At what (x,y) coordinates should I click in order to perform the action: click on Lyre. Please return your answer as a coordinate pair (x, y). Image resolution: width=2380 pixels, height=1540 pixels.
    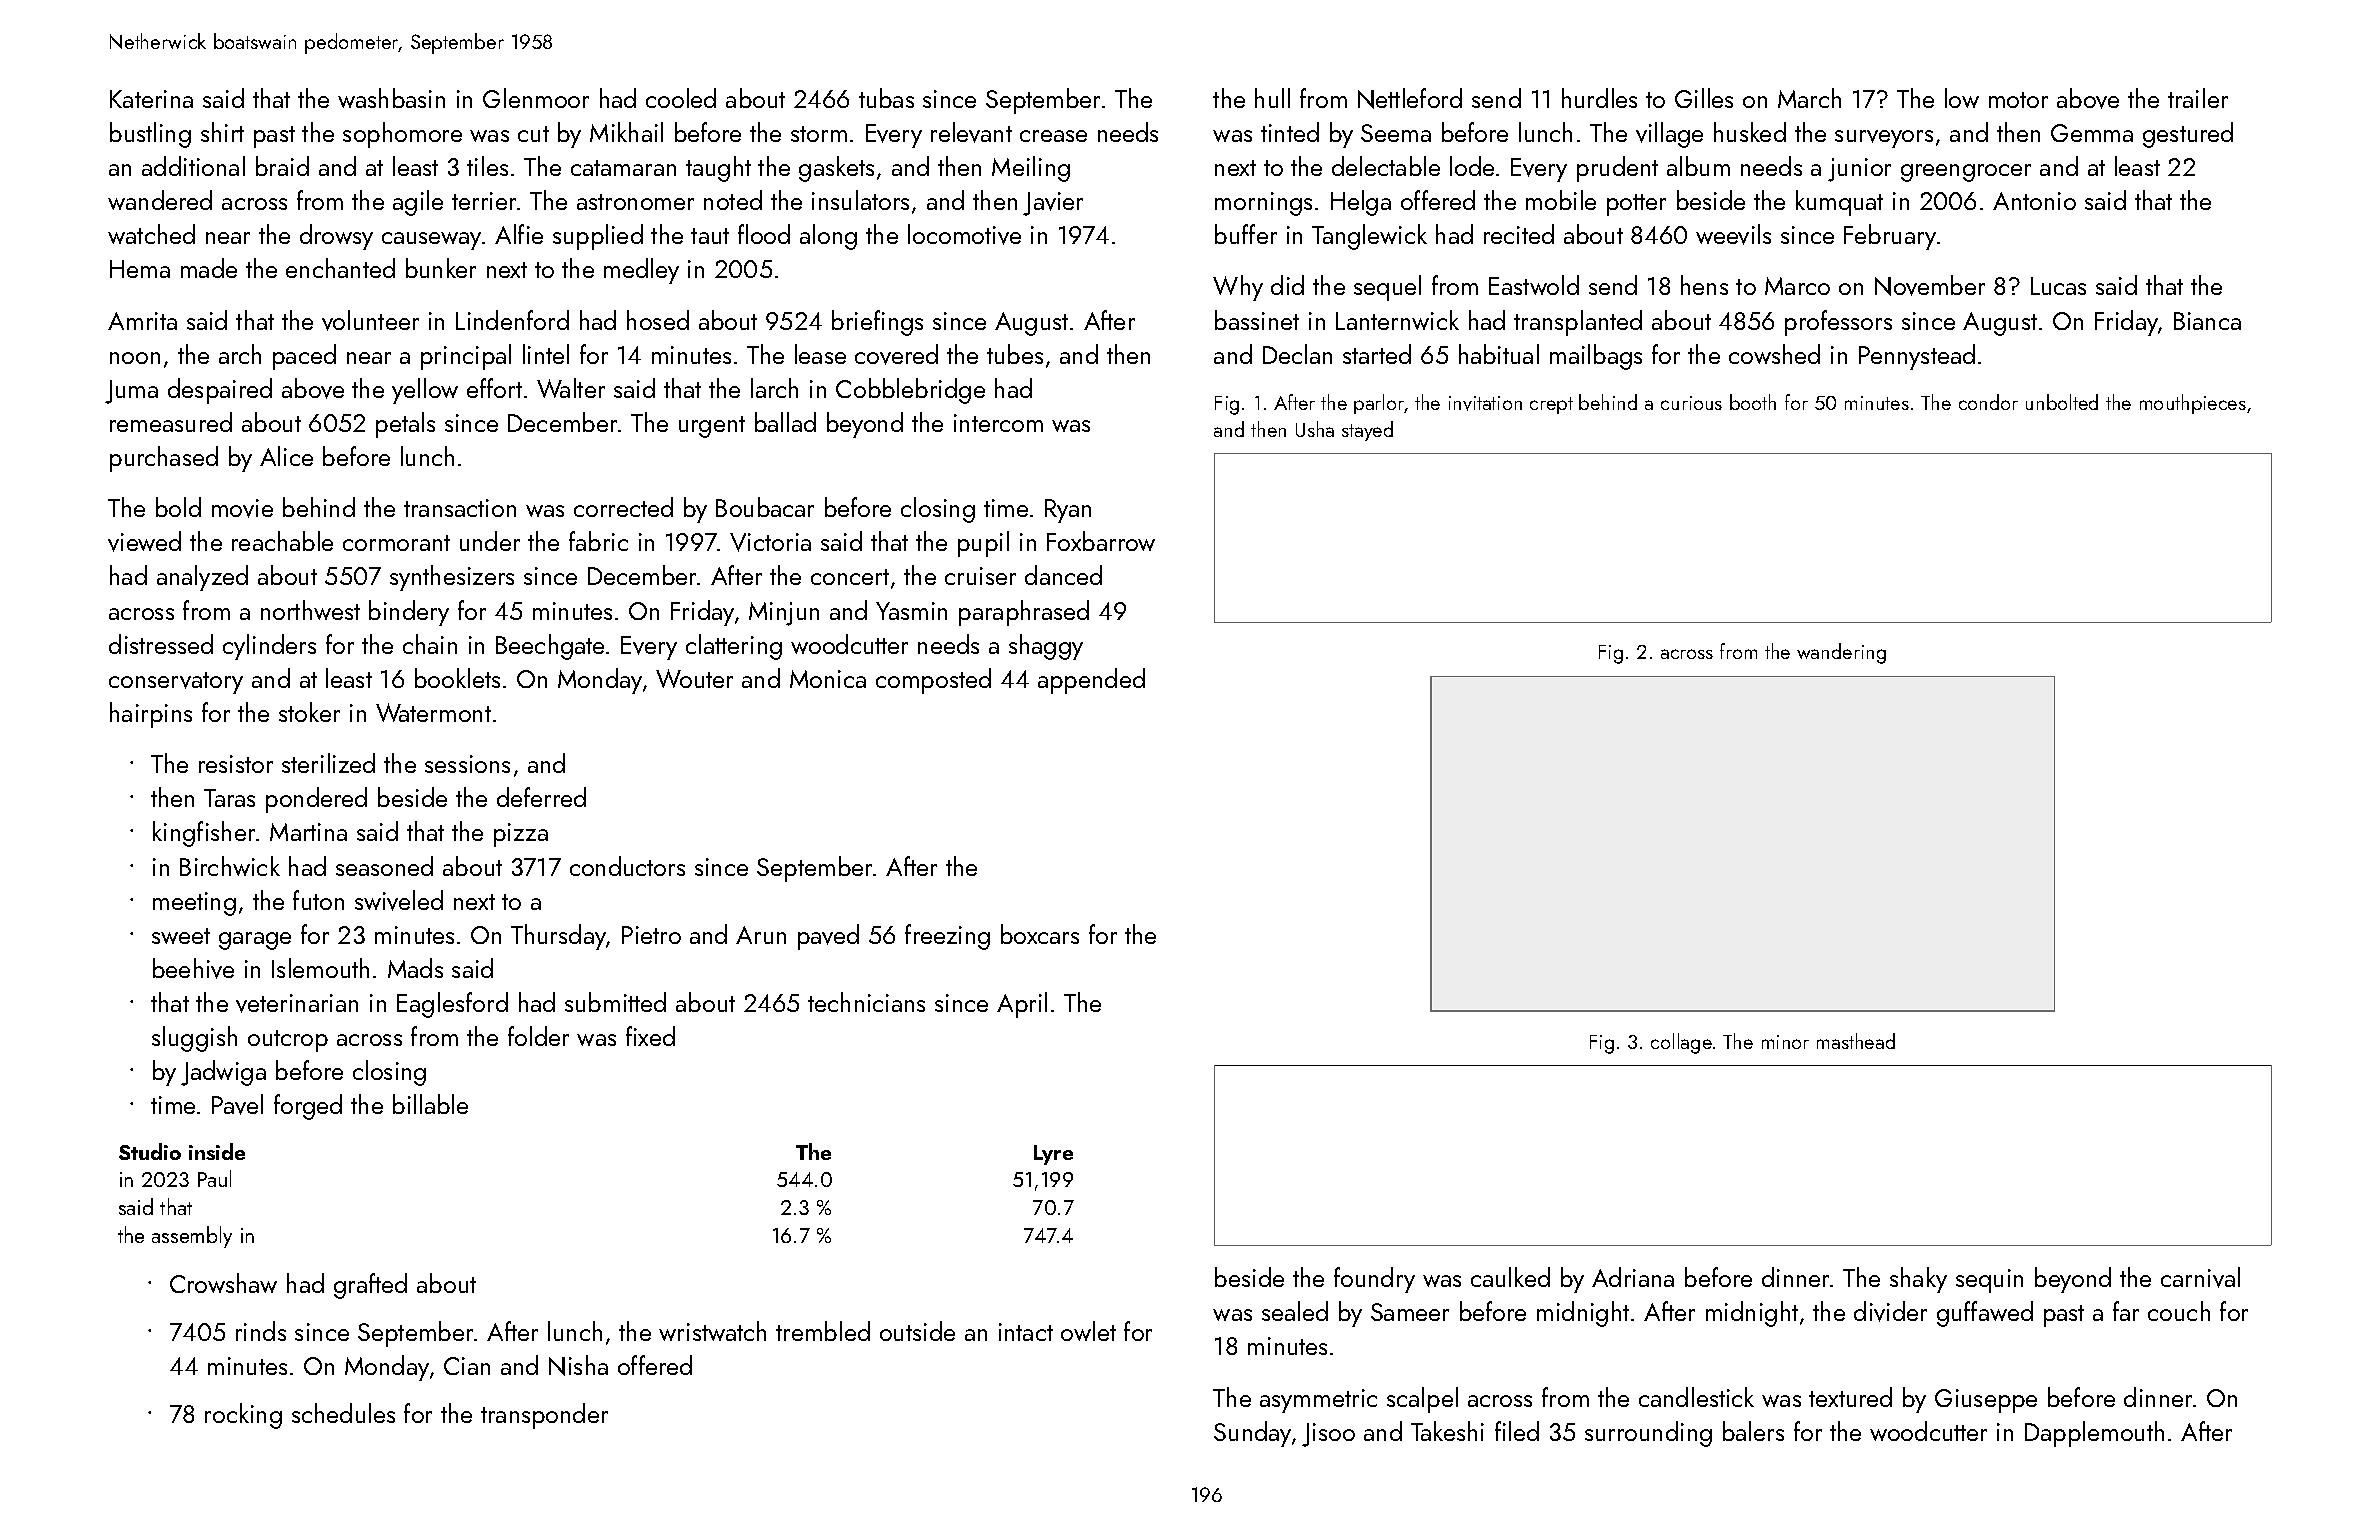
    Looking at the image, I should click on (1053, 1155).
